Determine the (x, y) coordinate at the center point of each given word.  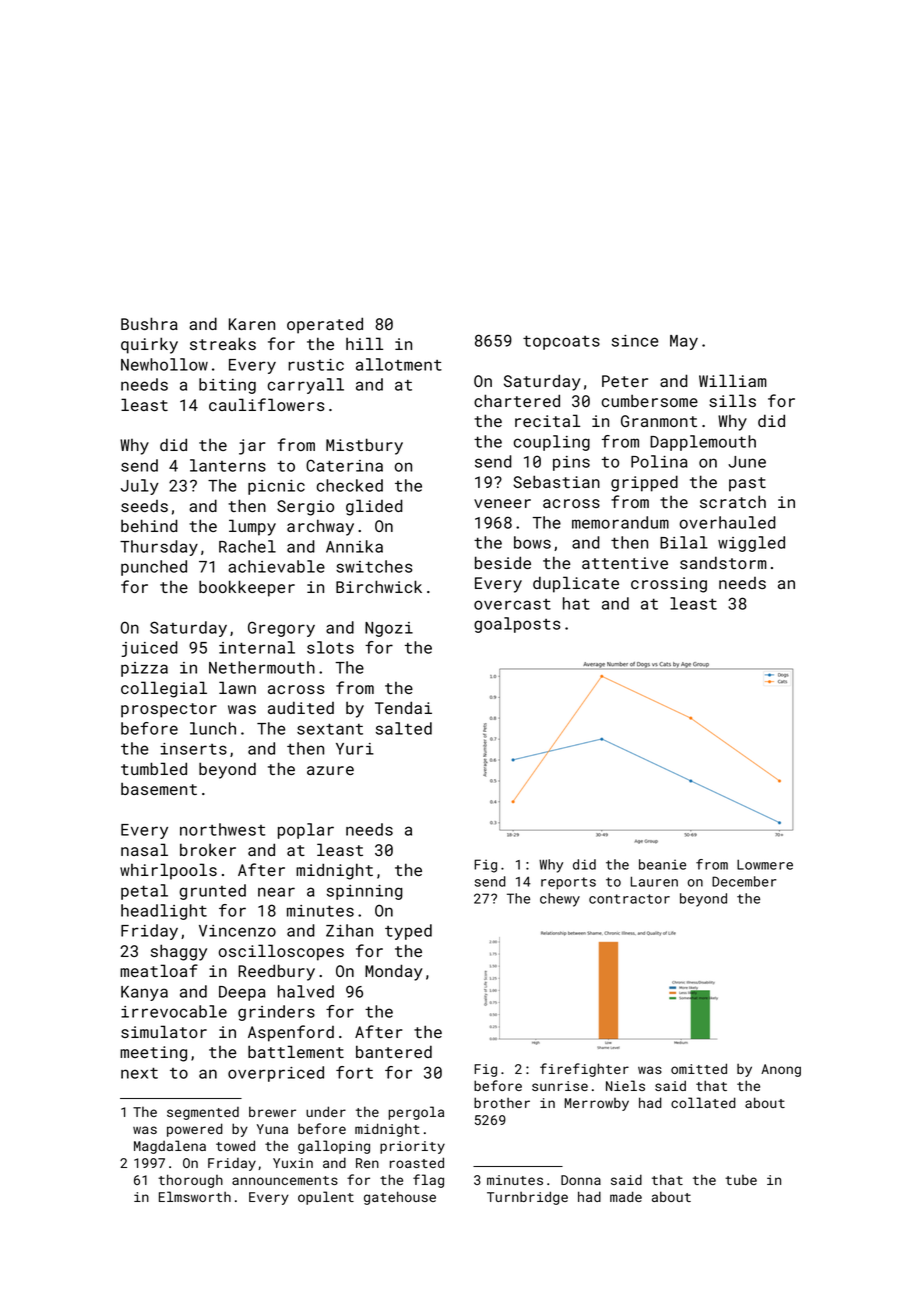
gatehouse (400, 1198)
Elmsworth (195, 1196)
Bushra (149, 323)
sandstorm (723, 562)
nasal (144, 849)
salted (404, 728)
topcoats (561, 342)
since (635, 341)
